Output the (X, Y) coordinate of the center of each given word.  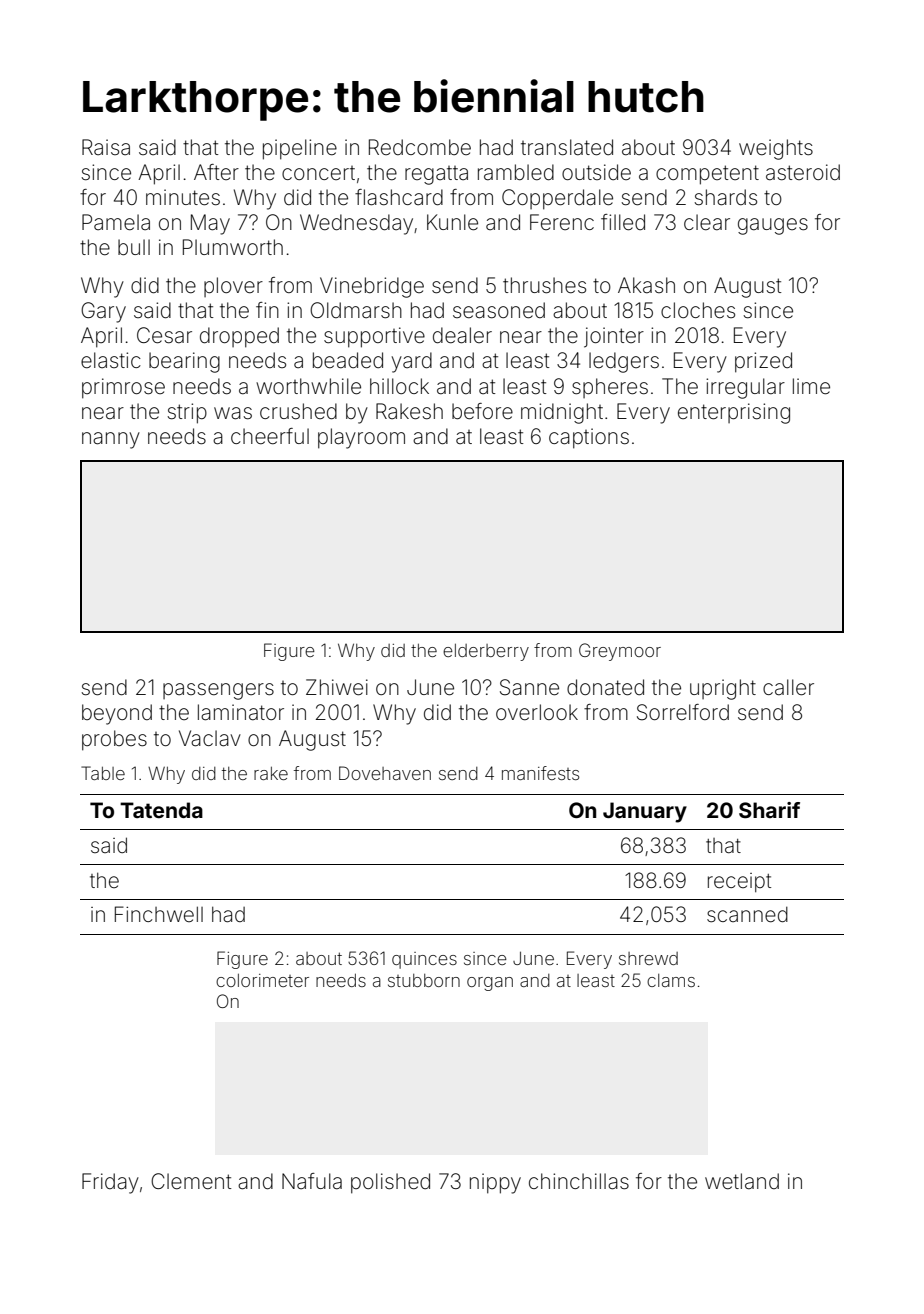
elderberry (486, 652)
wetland (742, 1181)
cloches (698, 310)
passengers (218, 691)
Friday (110, 1183)
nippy (495, 1183)
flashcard (399, 197)
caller (788, 687)
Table (103, 773)
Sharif (769, 810)
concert (318, 173)
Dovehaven (385, 773)
